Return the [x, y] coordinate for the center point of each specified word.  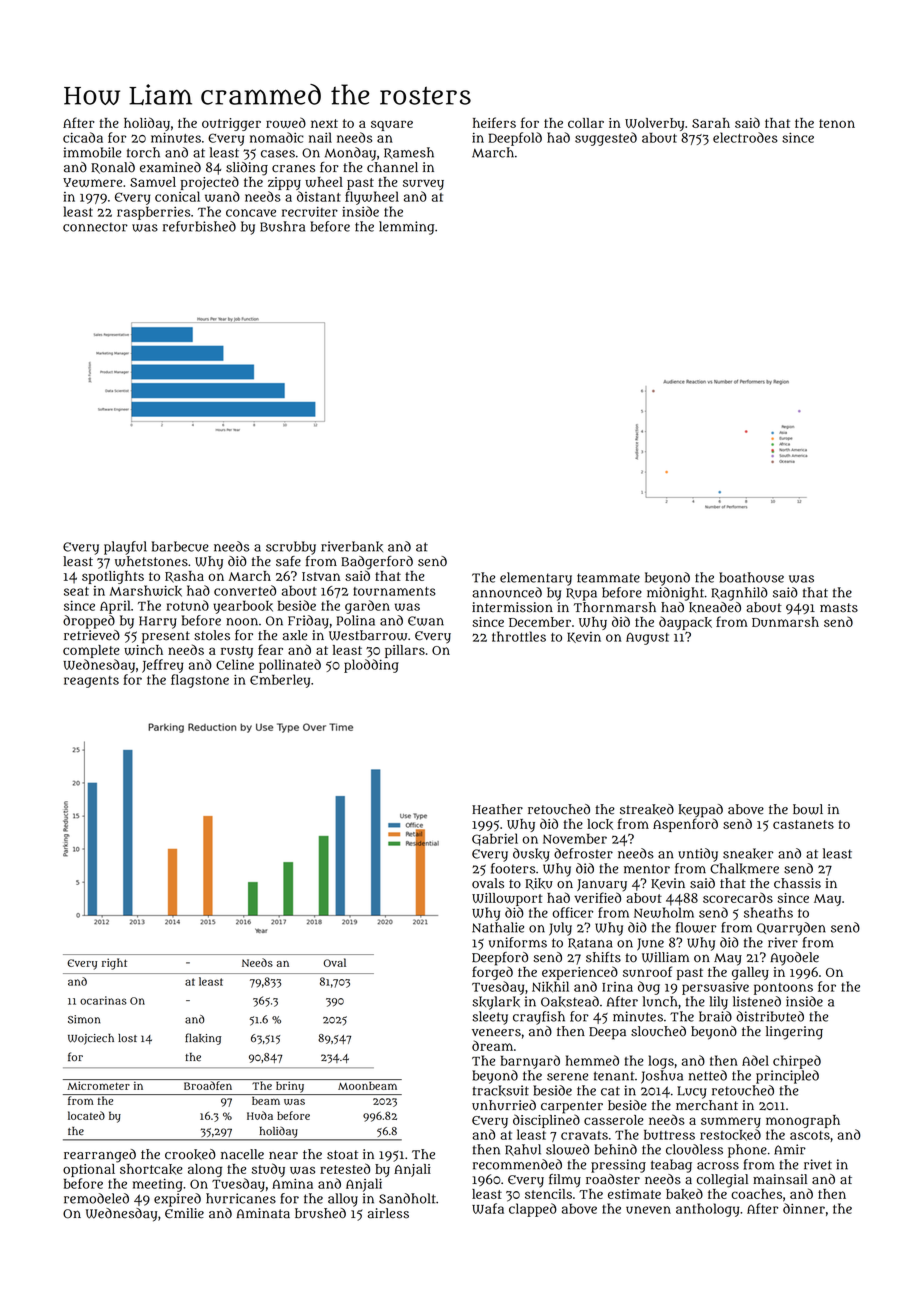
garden [367, 607]
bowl [808, 809]
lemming [407, 228]
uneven [648, 1210]
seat [76, 591]
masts [839, 608]
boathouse [751, 577]
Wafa [488, 1208]
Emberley [280, 681]
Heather [497, 809]
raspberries [153, 213]
